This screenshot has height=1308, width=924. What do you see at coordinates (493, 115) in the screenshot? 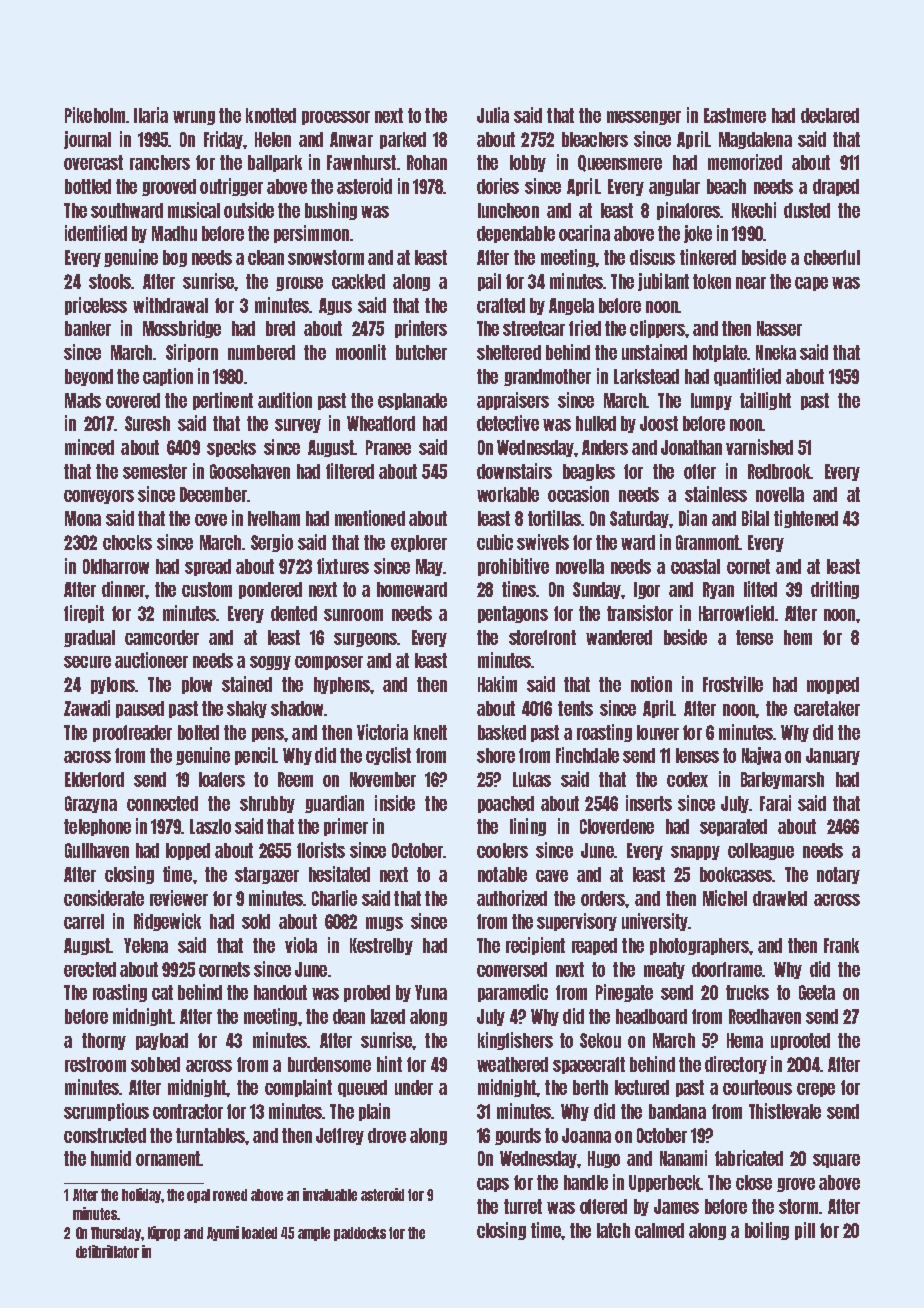
I see `Julia` at bounding box center [493, 115].
